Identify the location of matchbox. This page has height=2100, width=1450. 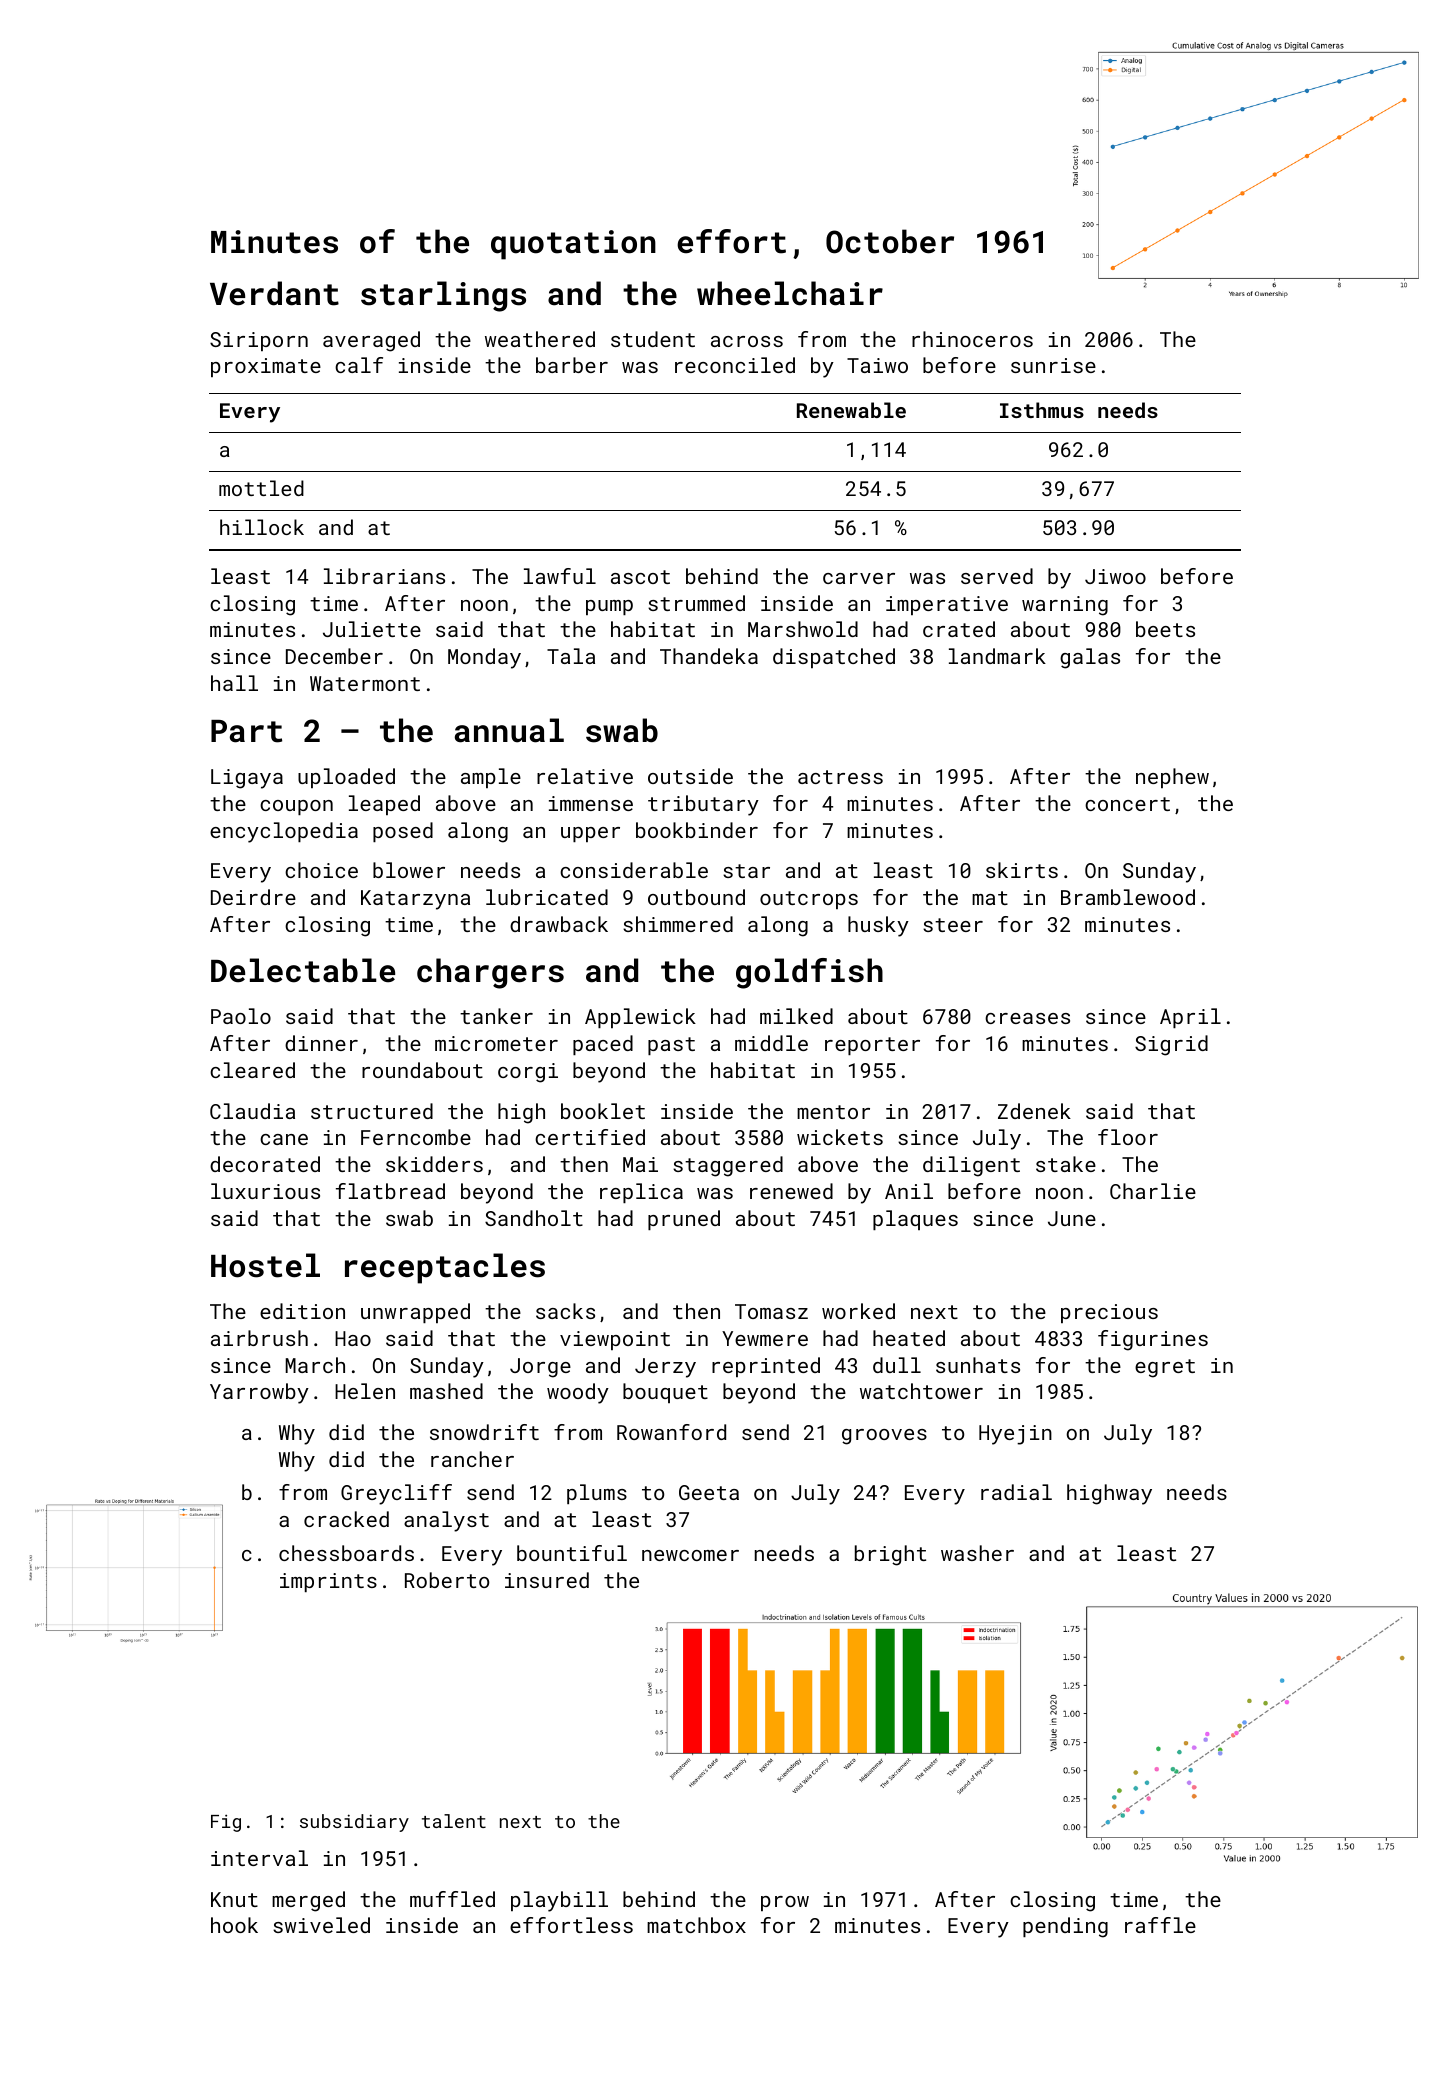
(696, 1925).
